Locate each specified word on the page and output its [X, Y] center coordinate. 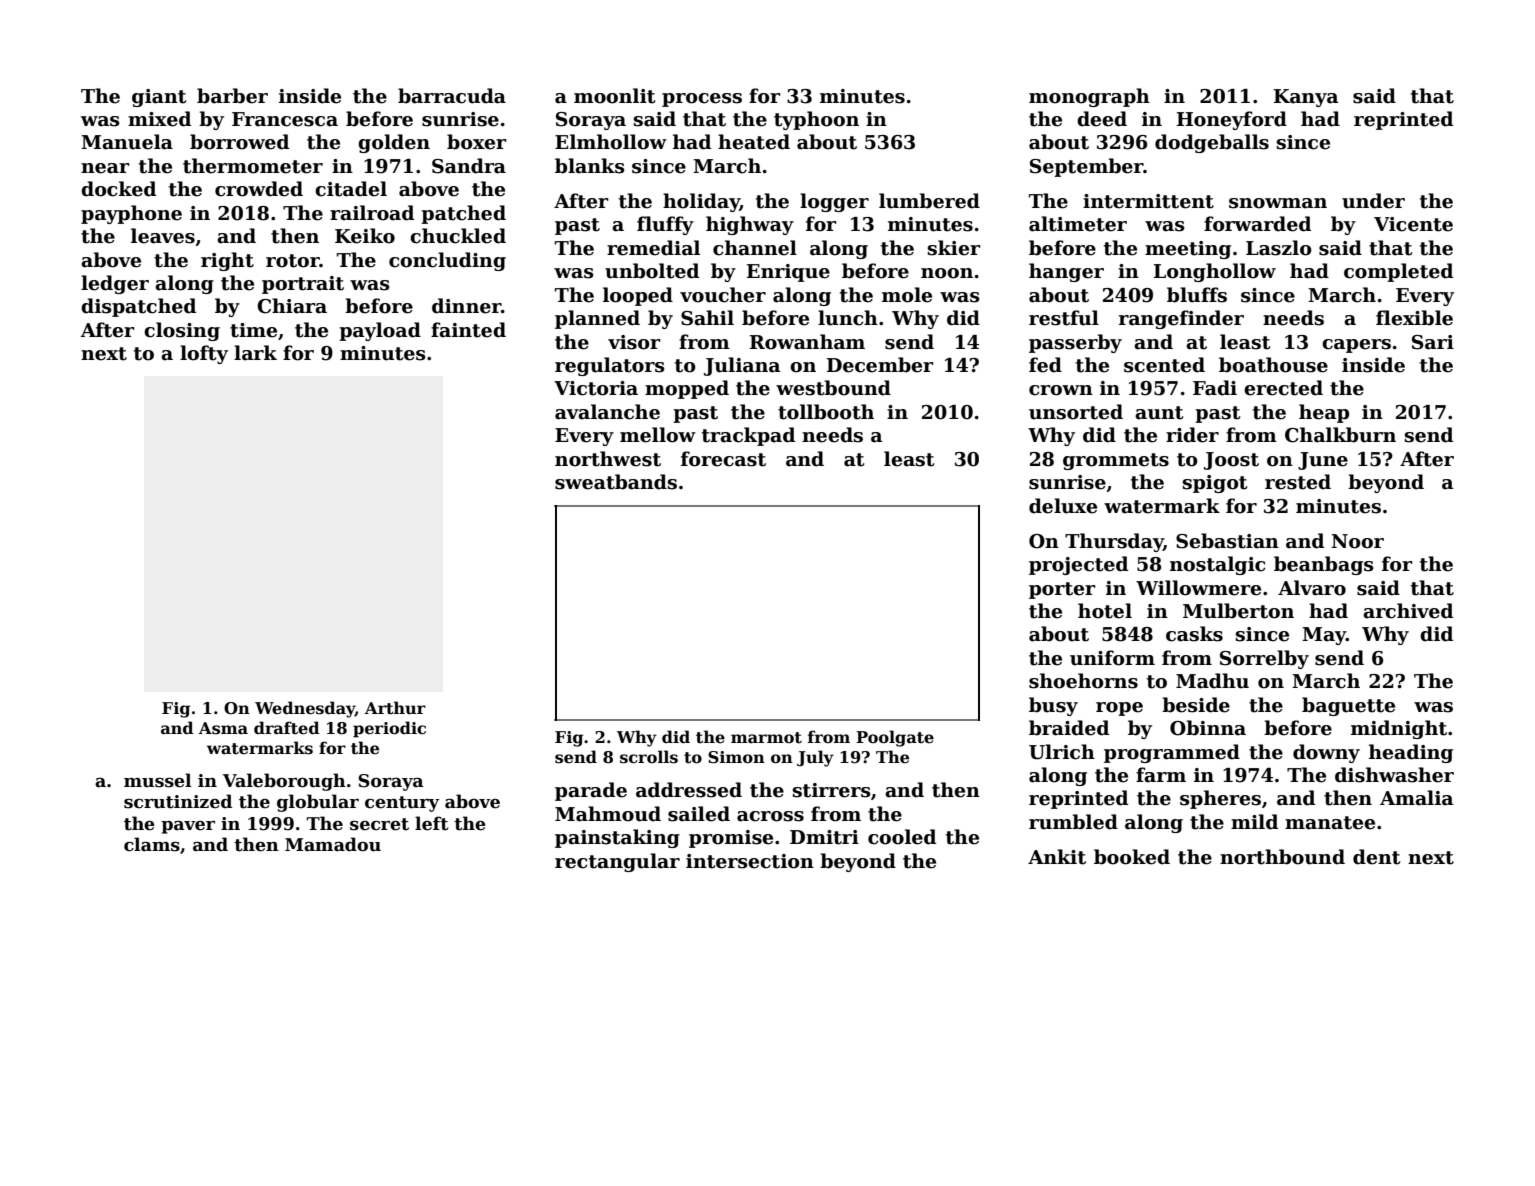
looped [638, 296]
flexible [1414, 318]
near [105, 168]
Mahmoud [608, 814]
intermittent [1148, 201]
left [431, 823]
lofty [204, 354]
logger [834, 202]
